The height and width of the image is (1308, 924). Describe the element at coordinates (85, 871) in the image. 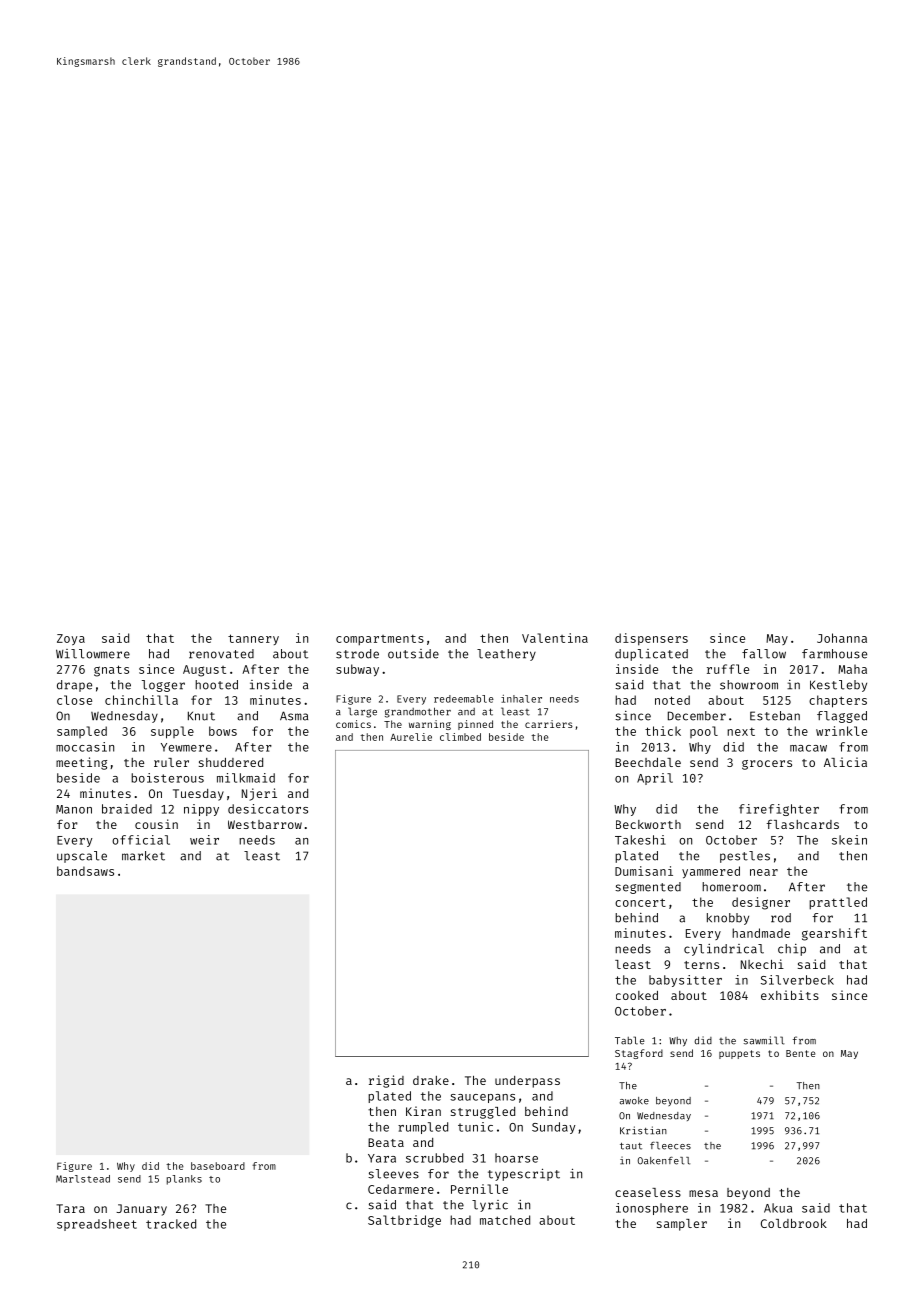

I see `bandsaws` at that location.
